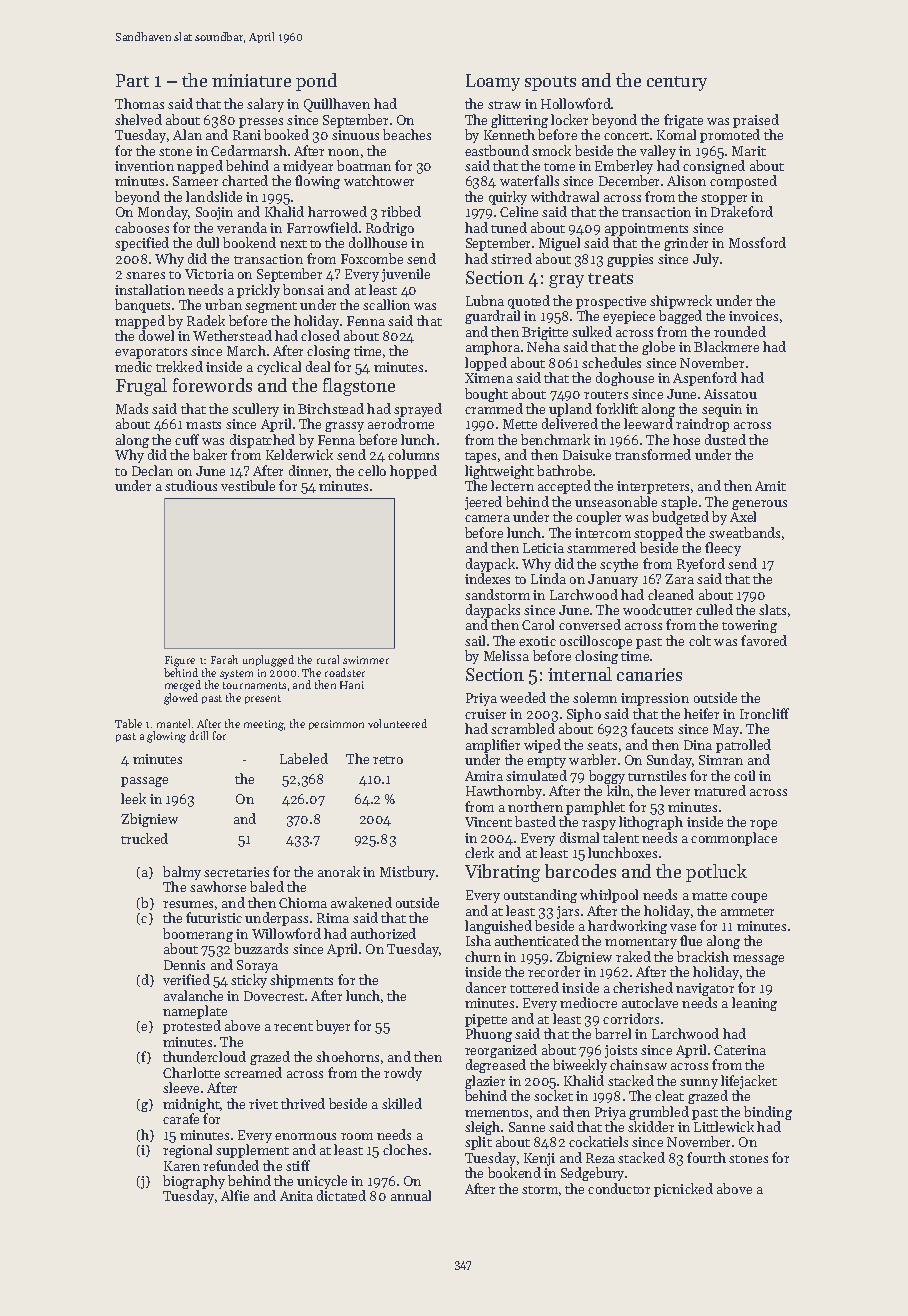  What do you see at coordinates (487, 578) in the screenshot?
I see `indexes` at bounding box center [487, 578].
